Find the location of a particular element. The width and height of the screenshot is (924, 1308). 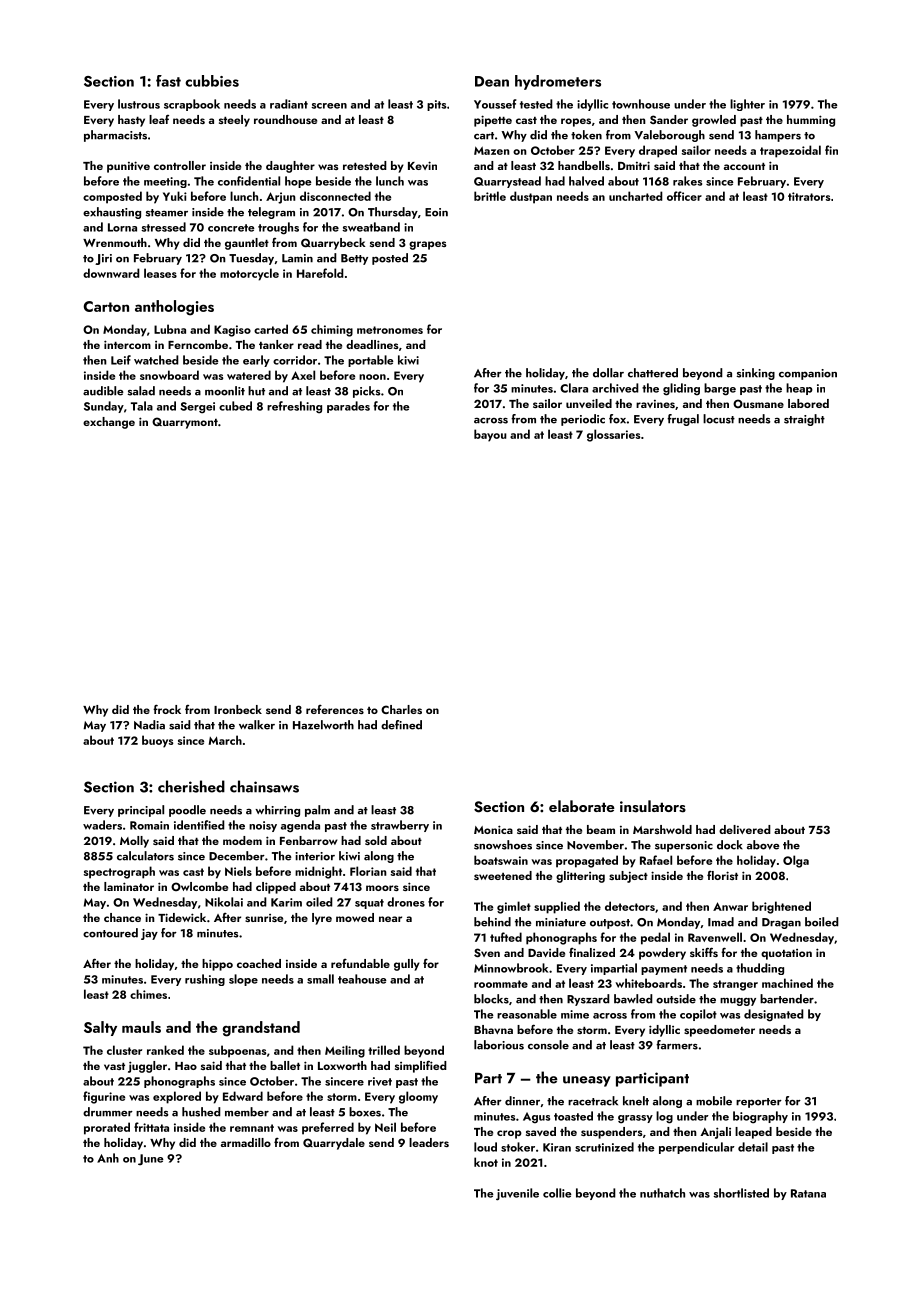

straight is located at coordinates (804, 420).
